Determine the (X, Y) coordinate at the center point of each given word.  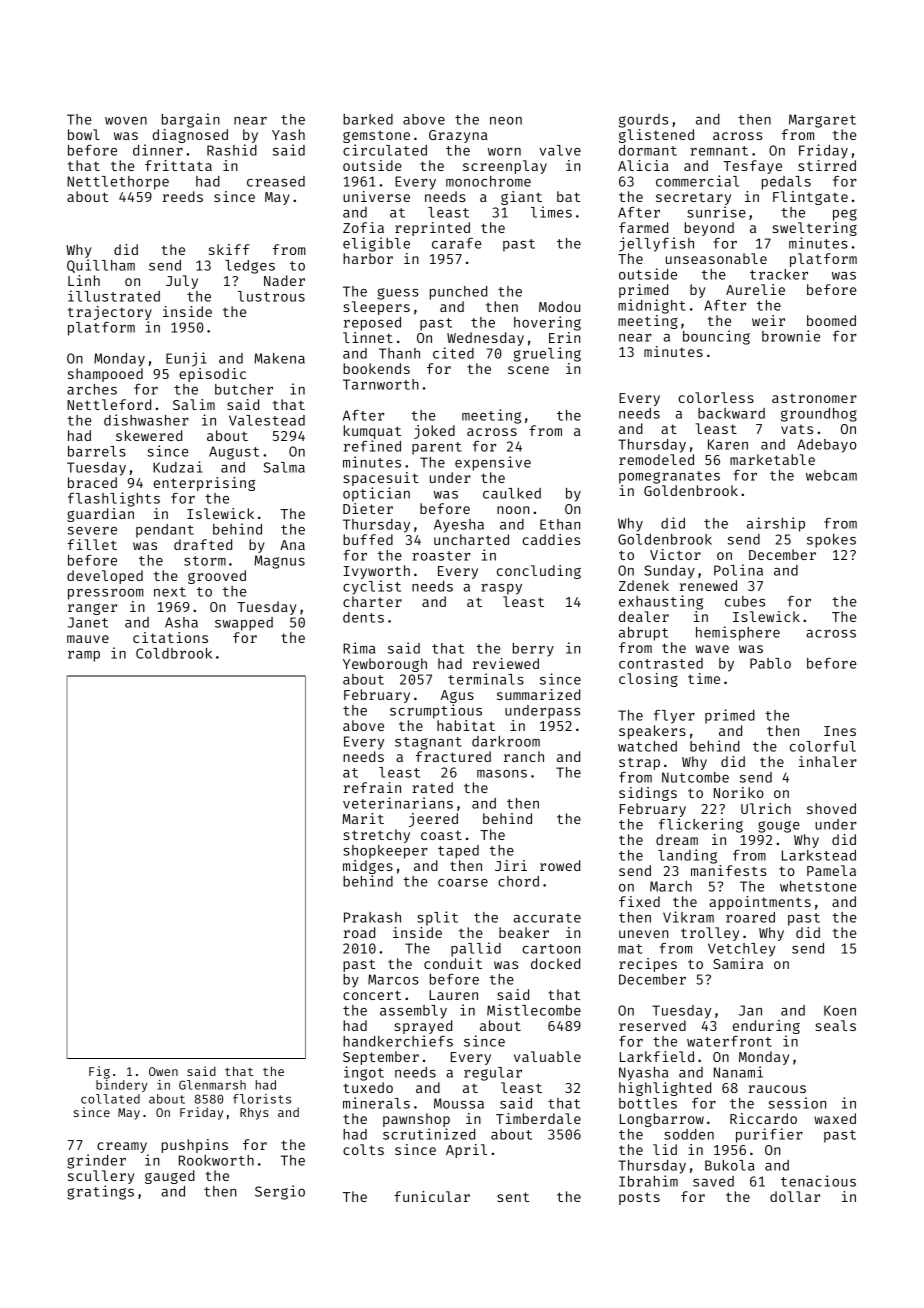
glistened (656, 136)
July (182, 282)
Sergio (280, 1192)
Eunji (186, 359)
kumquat (372, 432)
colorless (716, 397)
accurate (547, 918)
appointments (760, 903)
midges (368, 867)
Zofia (363, 227)
